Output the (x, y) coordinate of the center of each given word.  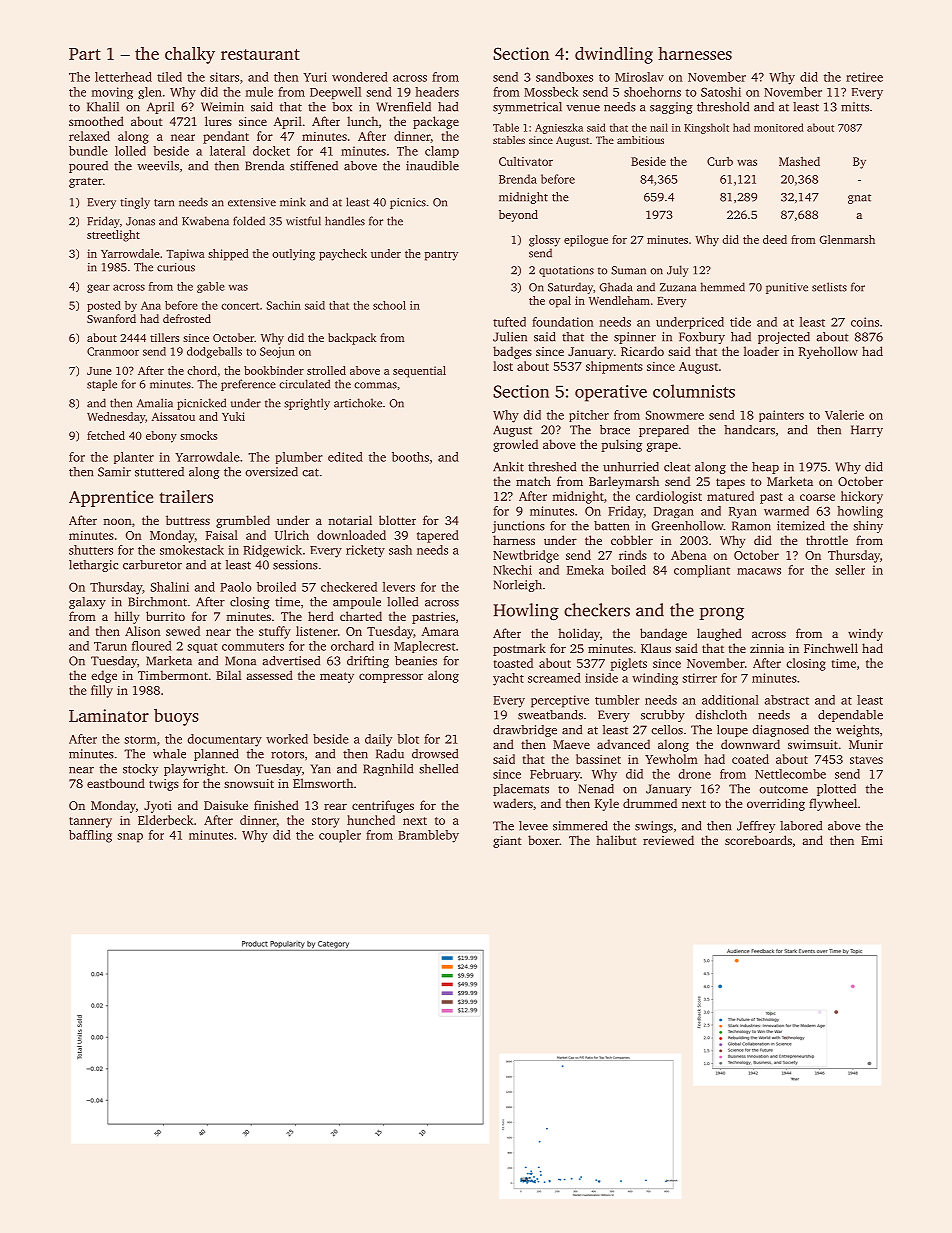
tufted (509, 322)
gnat (859, 199)
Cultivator (526, 161)
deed (775, 239)
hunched (371, 820)
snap (130, 838)
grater (86, 182)
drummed (650, 803)
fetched (106, 435)
